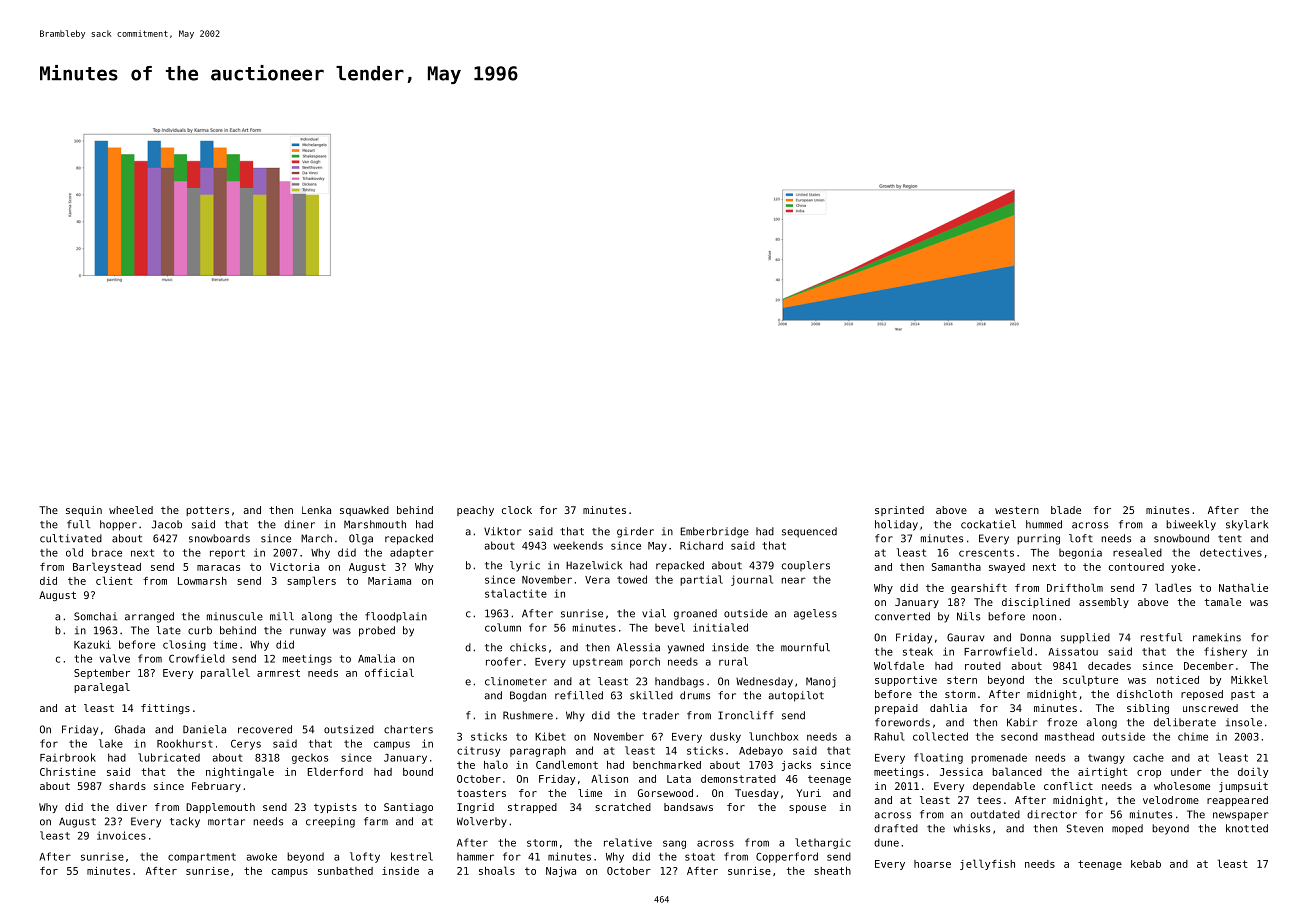  I want to click on lime, so click(590, 793).
